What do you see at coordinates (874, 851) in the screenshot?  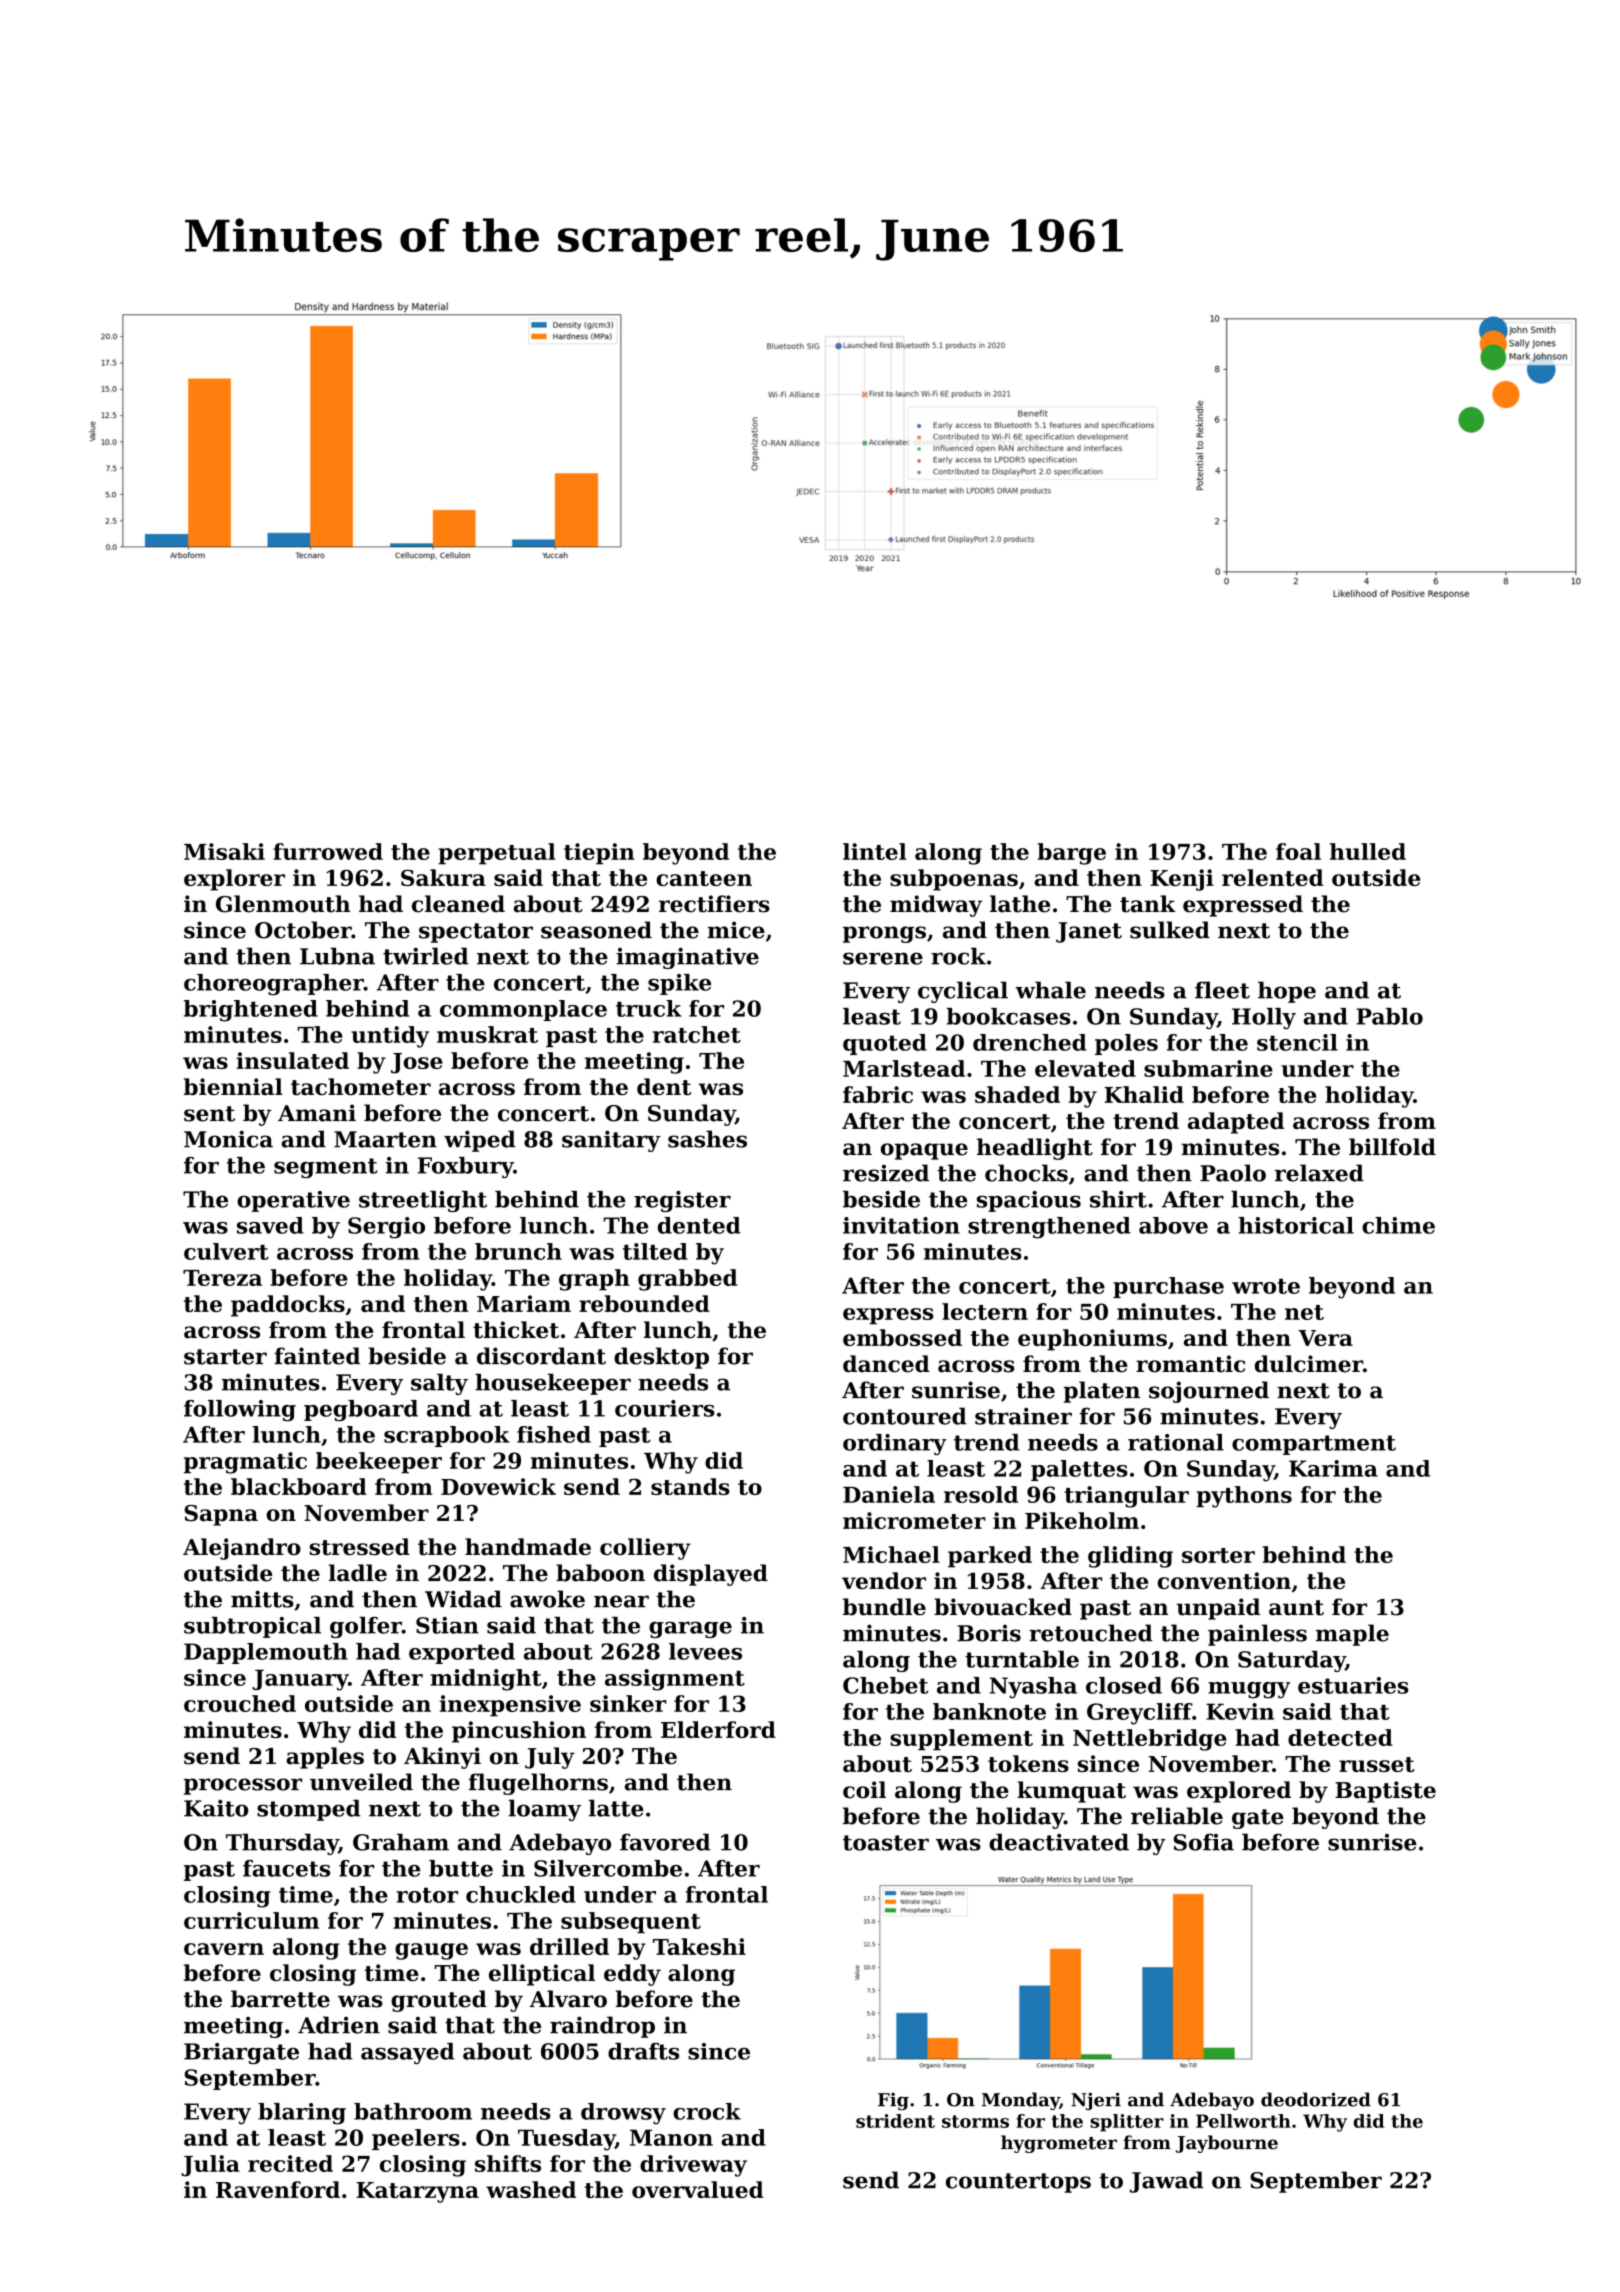 I see `lintel` at bounding box center [874, 851].
